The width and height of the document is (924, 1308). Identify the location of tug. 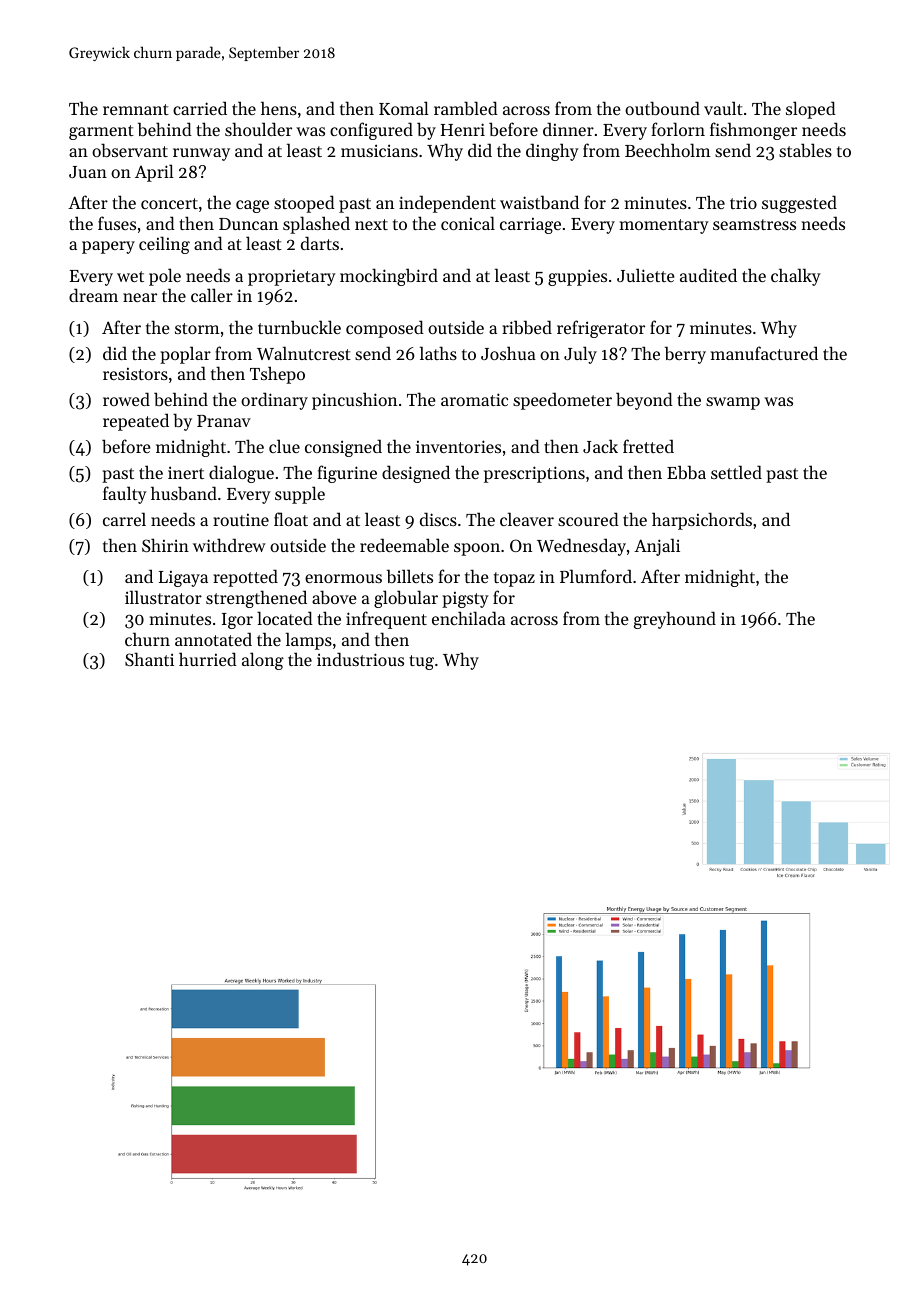
(421, 662).
